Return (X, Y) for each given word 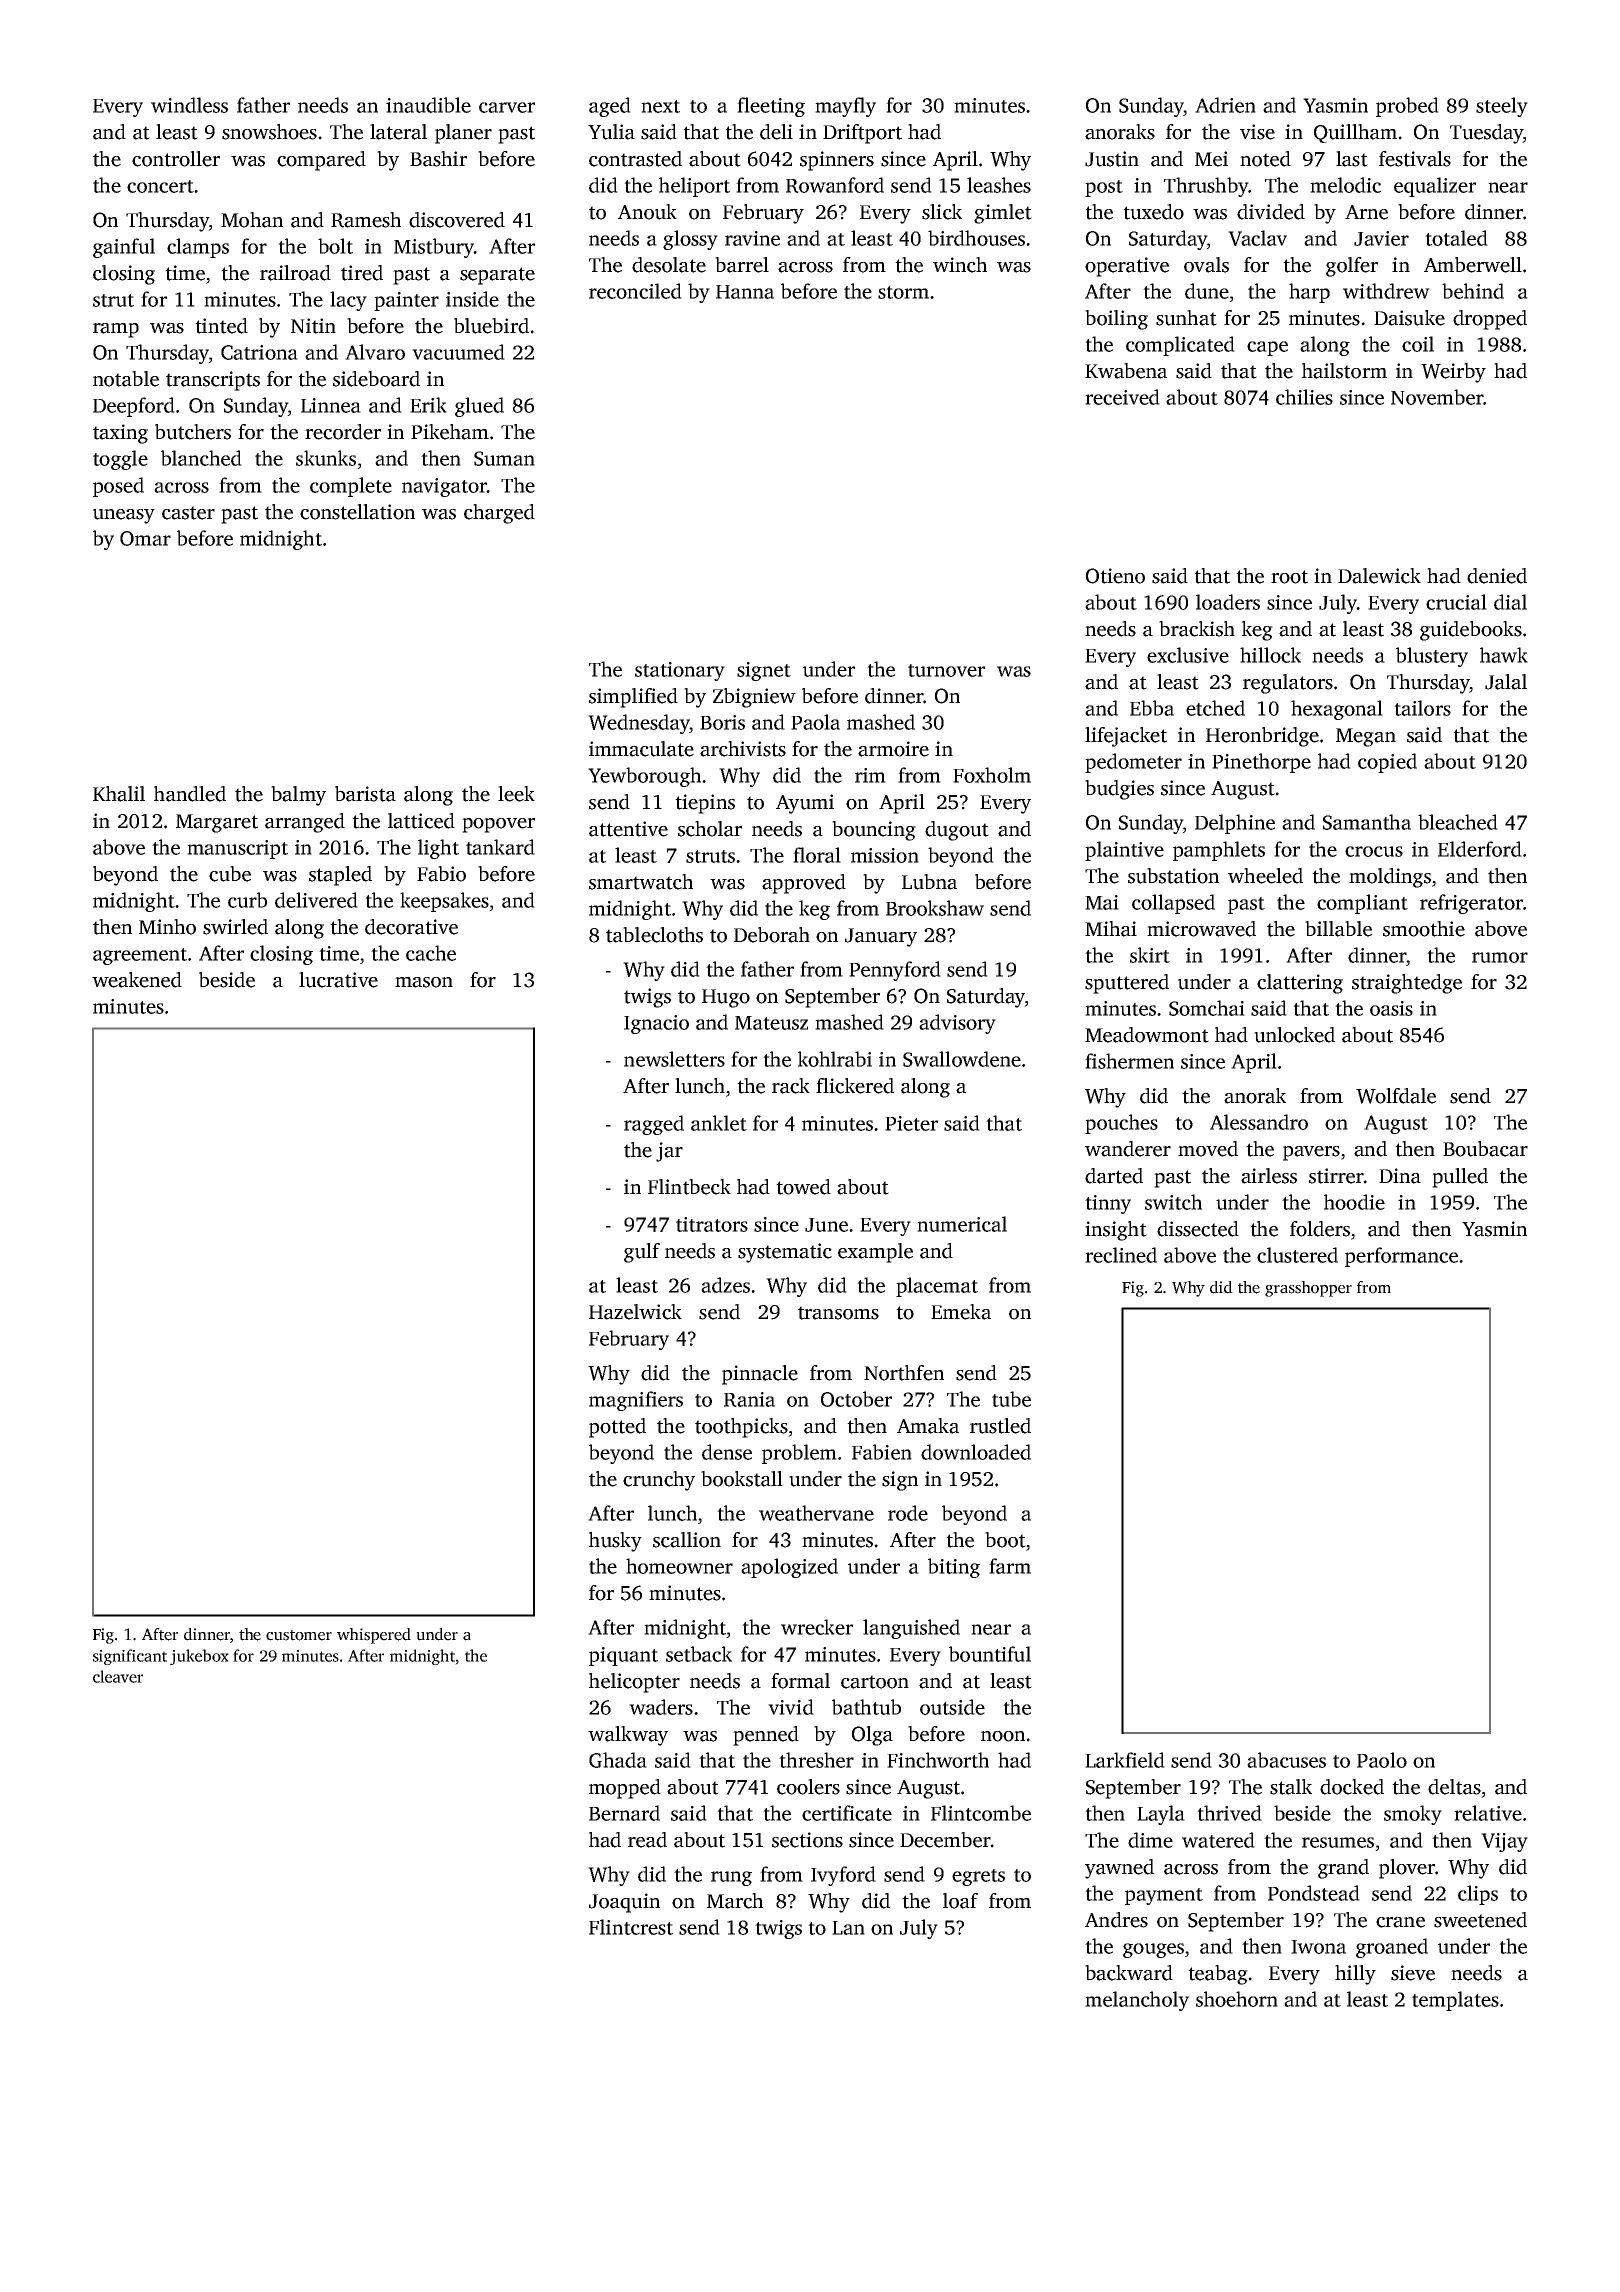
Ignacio (656, 1024)
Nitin (313, 326)
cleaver (118, 1676)
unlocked (1294, 1035)
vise (1257, 132)
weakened (137, 980)
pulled (1460, 1178)
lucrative (338, 980)
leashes (999, 185)
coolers (808, 1787)
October (856, 1399)
